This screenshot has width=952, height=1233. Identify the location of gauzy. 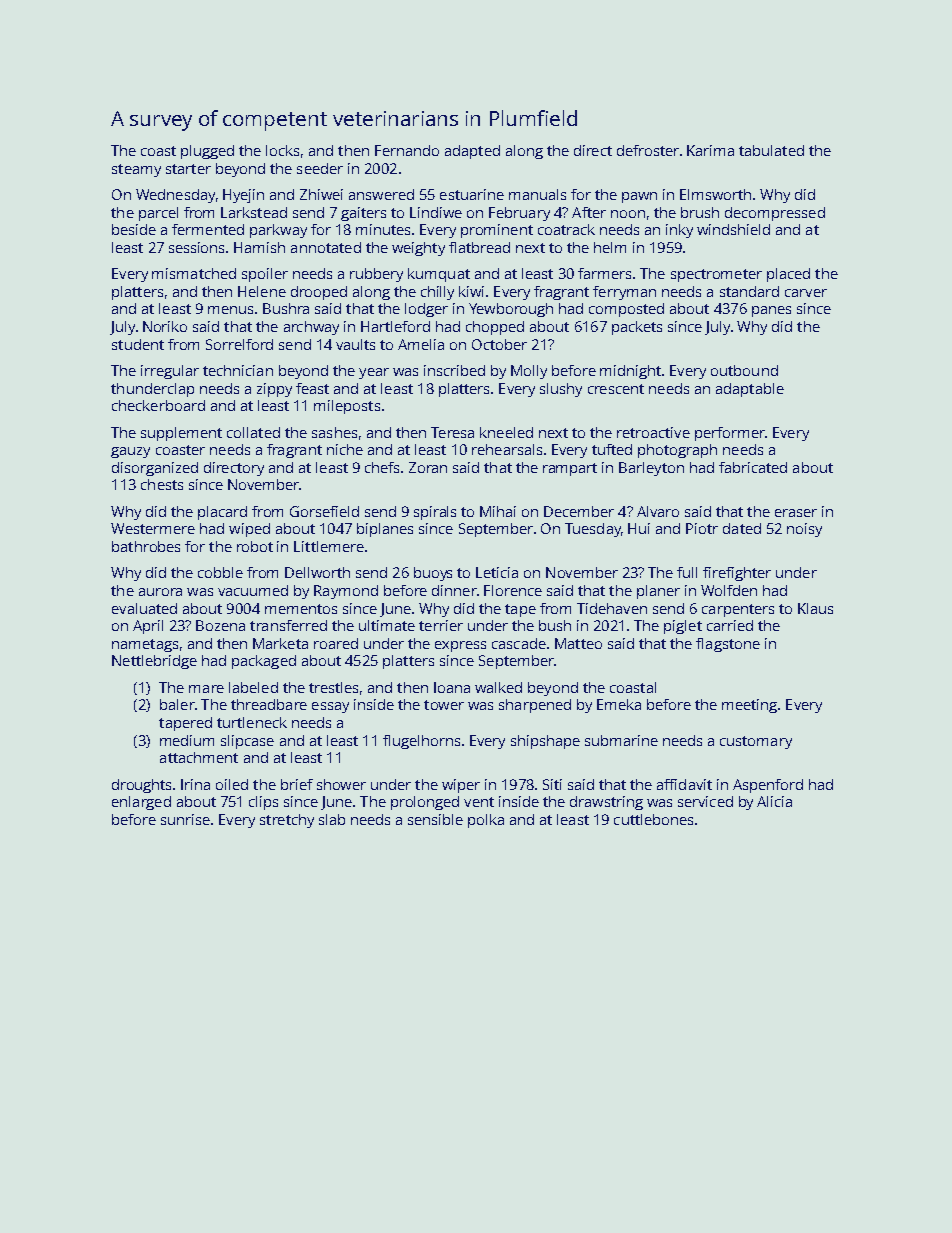
(130, 452).
